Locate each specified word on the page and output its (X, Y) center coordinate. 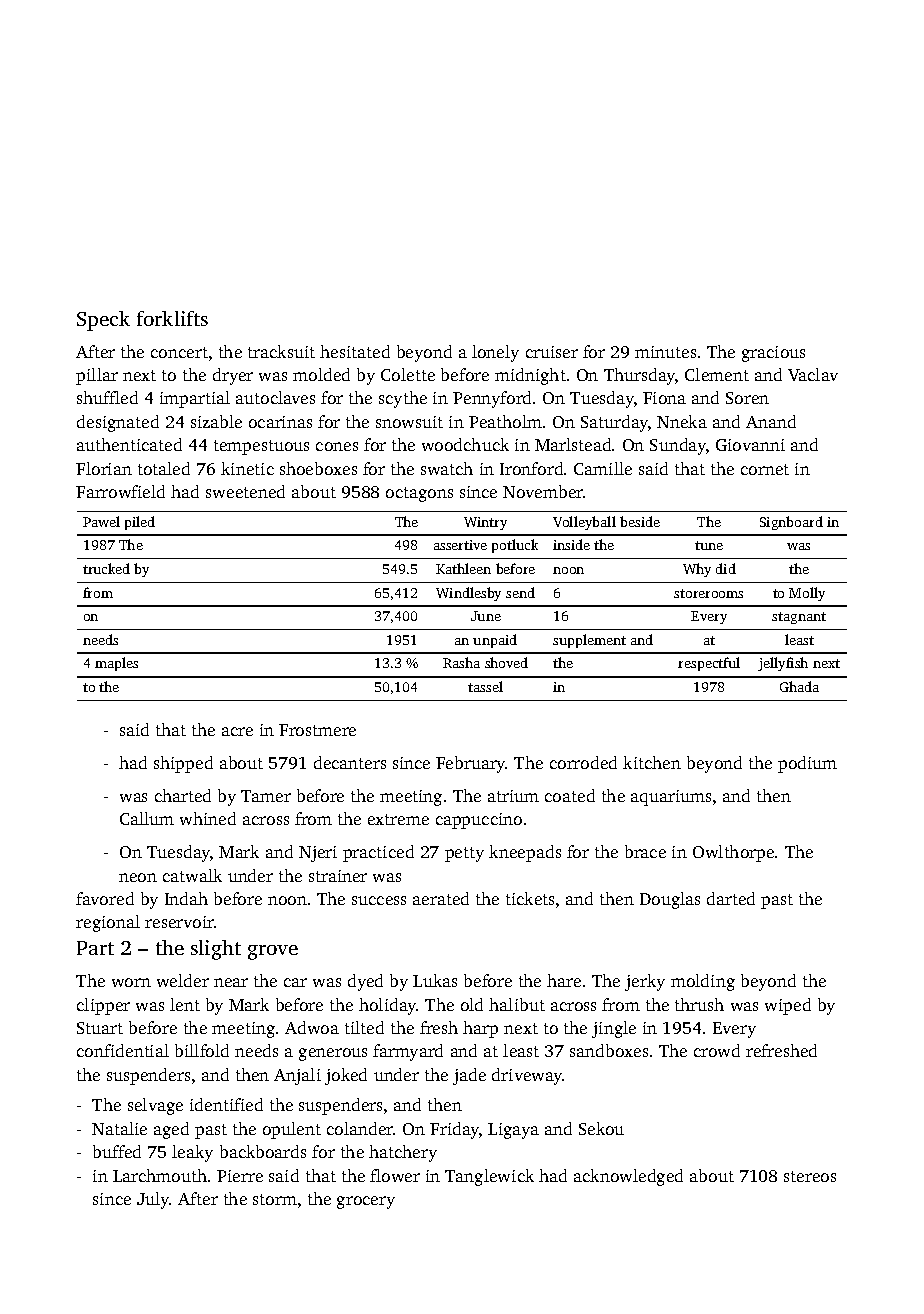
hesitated (355, 351)
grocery (366, 1202)
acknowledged (628, 1177)
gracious (773, 354)
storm (275, 1199)
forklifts (172, 318)
